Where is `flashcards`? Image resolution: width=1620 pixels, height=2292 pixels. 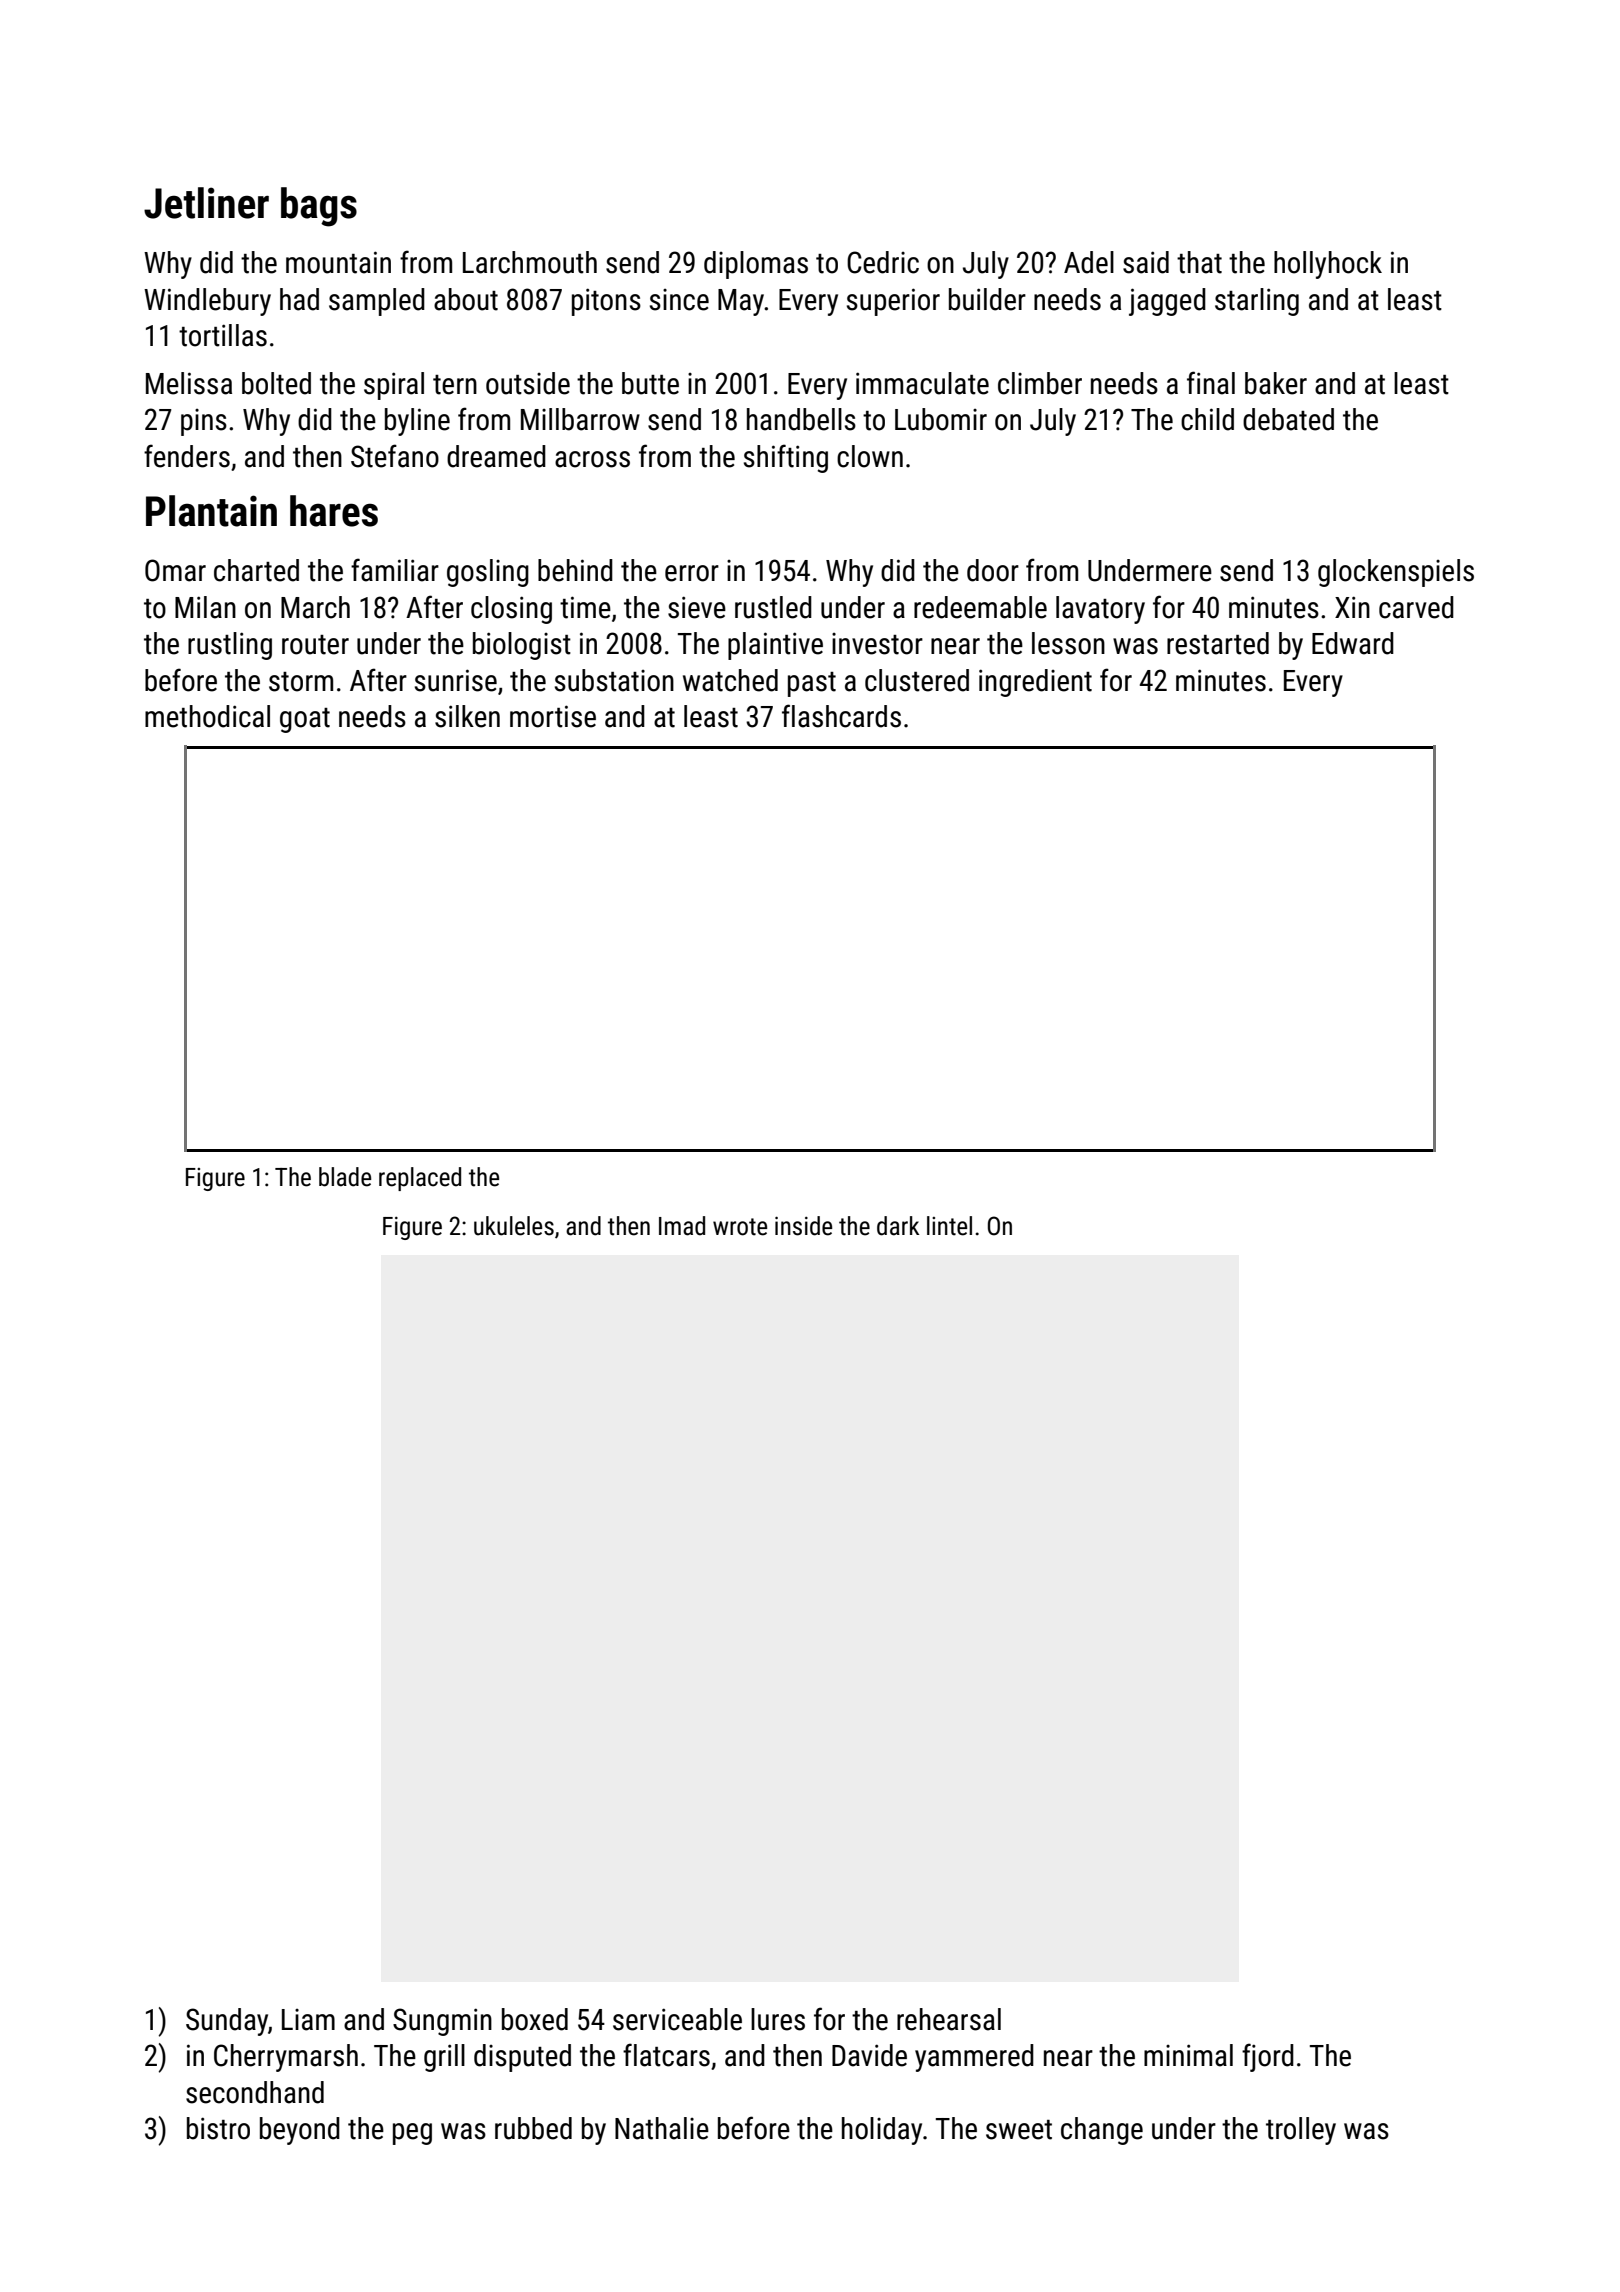
flashcards is located at coordinates (841, 716).
